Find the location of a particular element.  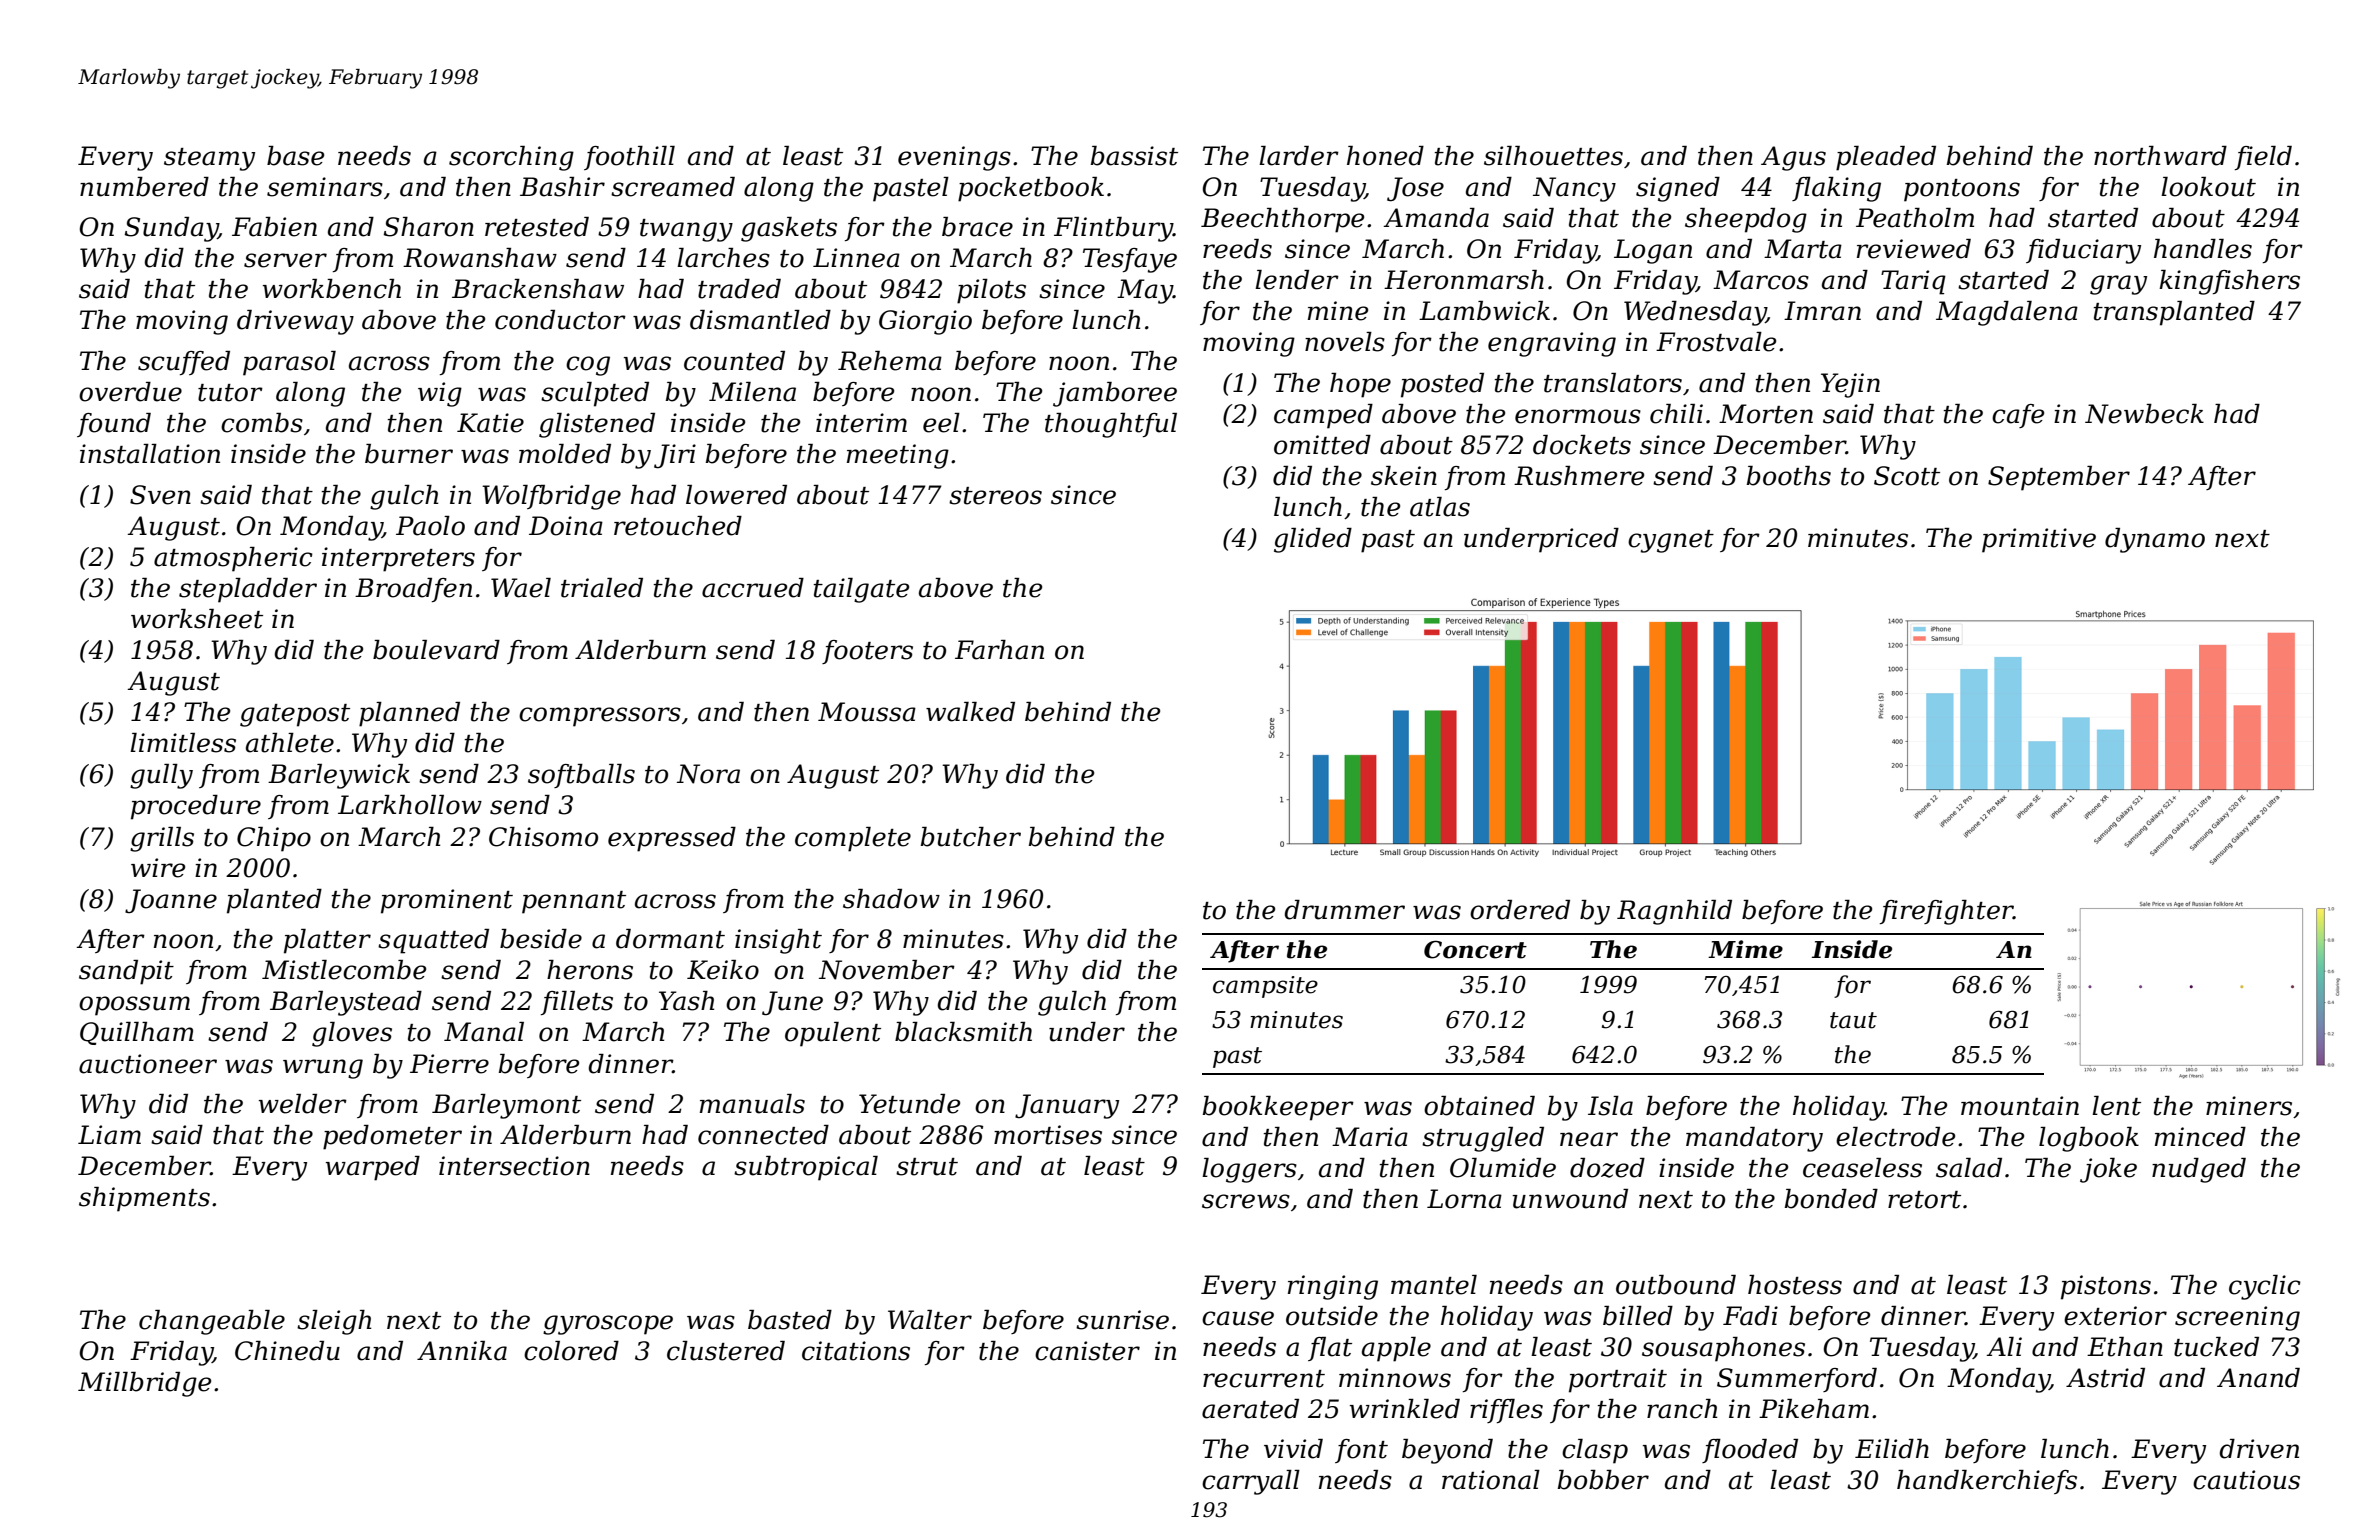

cygnet is located at coordinates (1671, 541).
